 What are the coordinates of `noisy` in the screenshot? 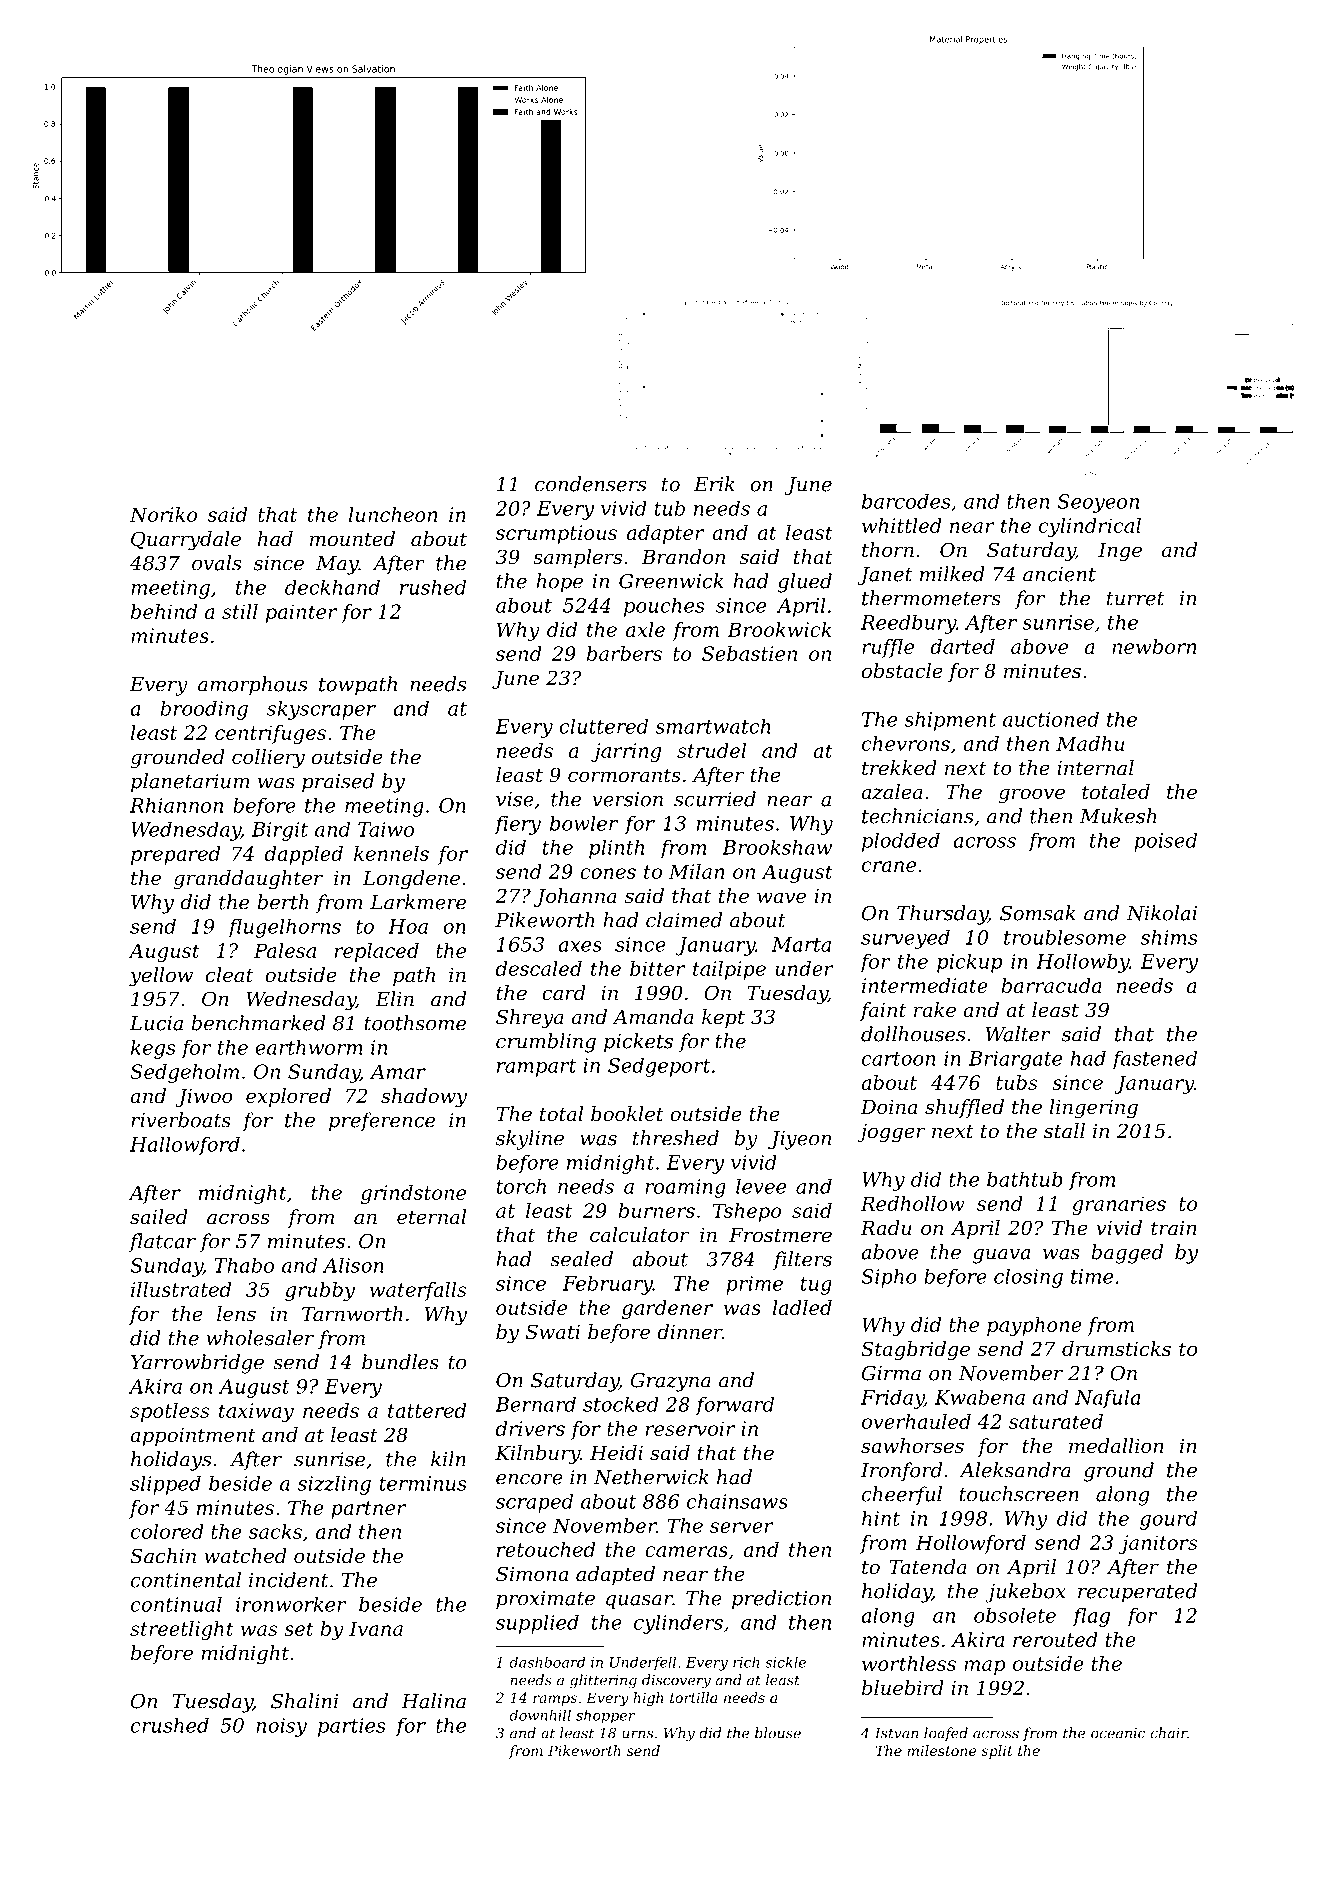 It's located at (281, 1727).
